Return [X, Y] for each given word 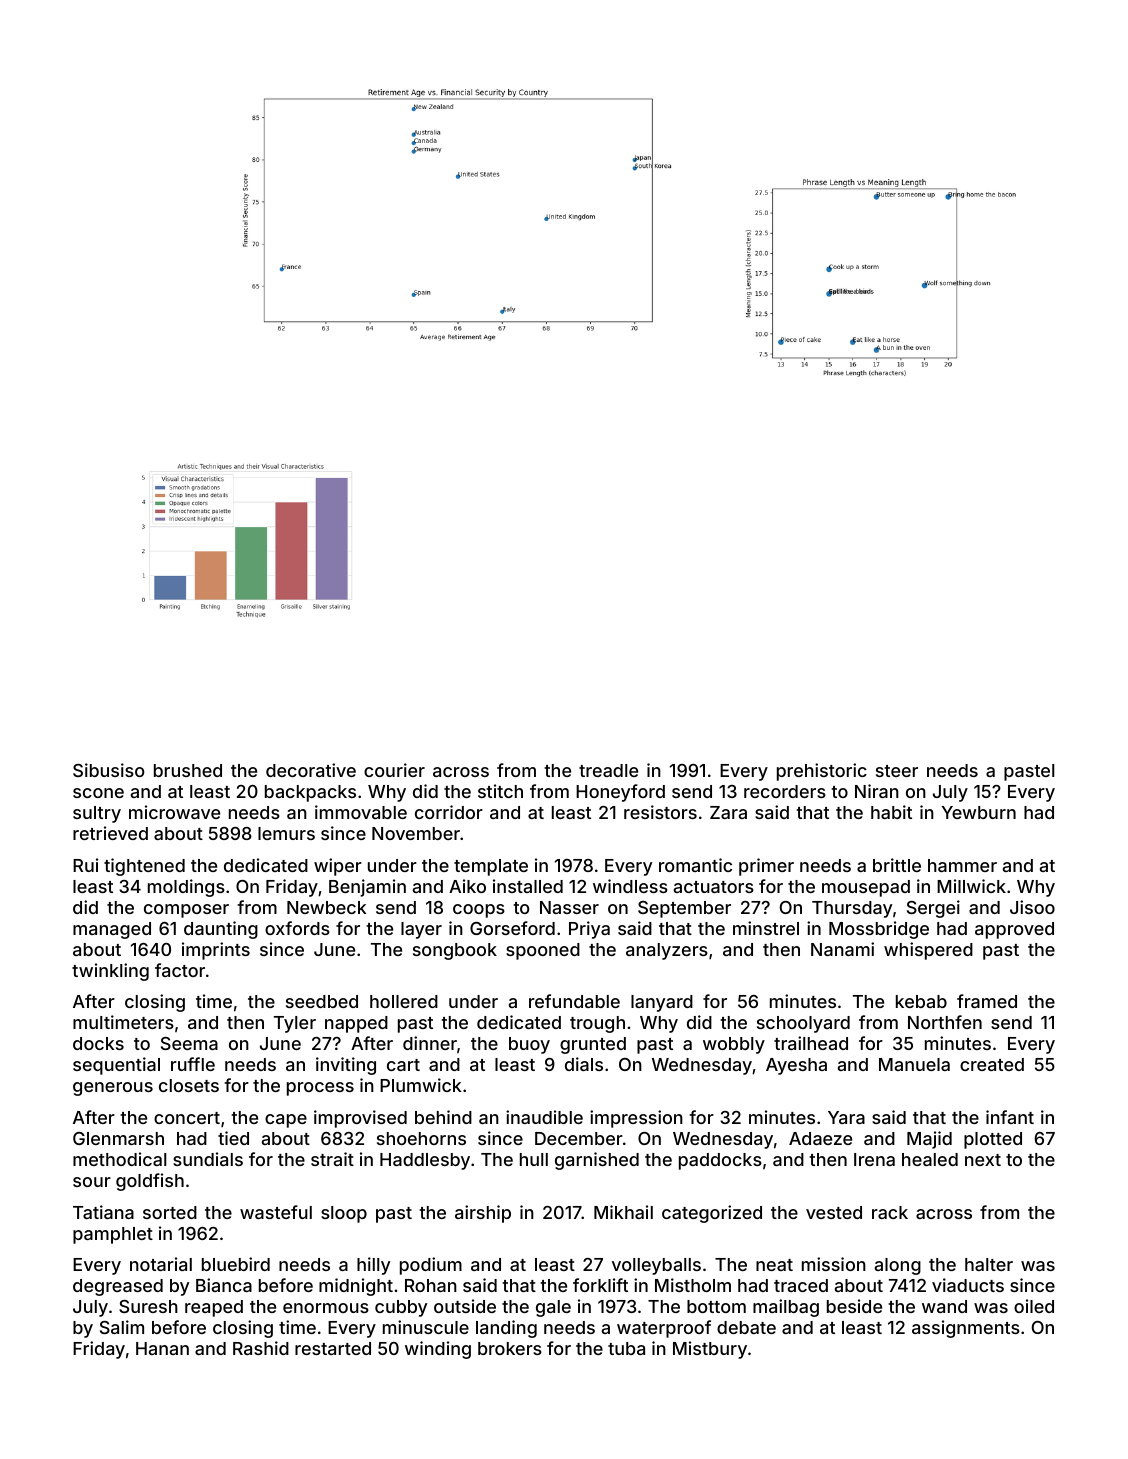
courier [394, 770]
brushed [188, 770]
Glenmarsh [118, 1138]
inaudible [544, 1117]
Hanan [162, 1348]
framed [987, 1001]
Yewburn [979, 812]
